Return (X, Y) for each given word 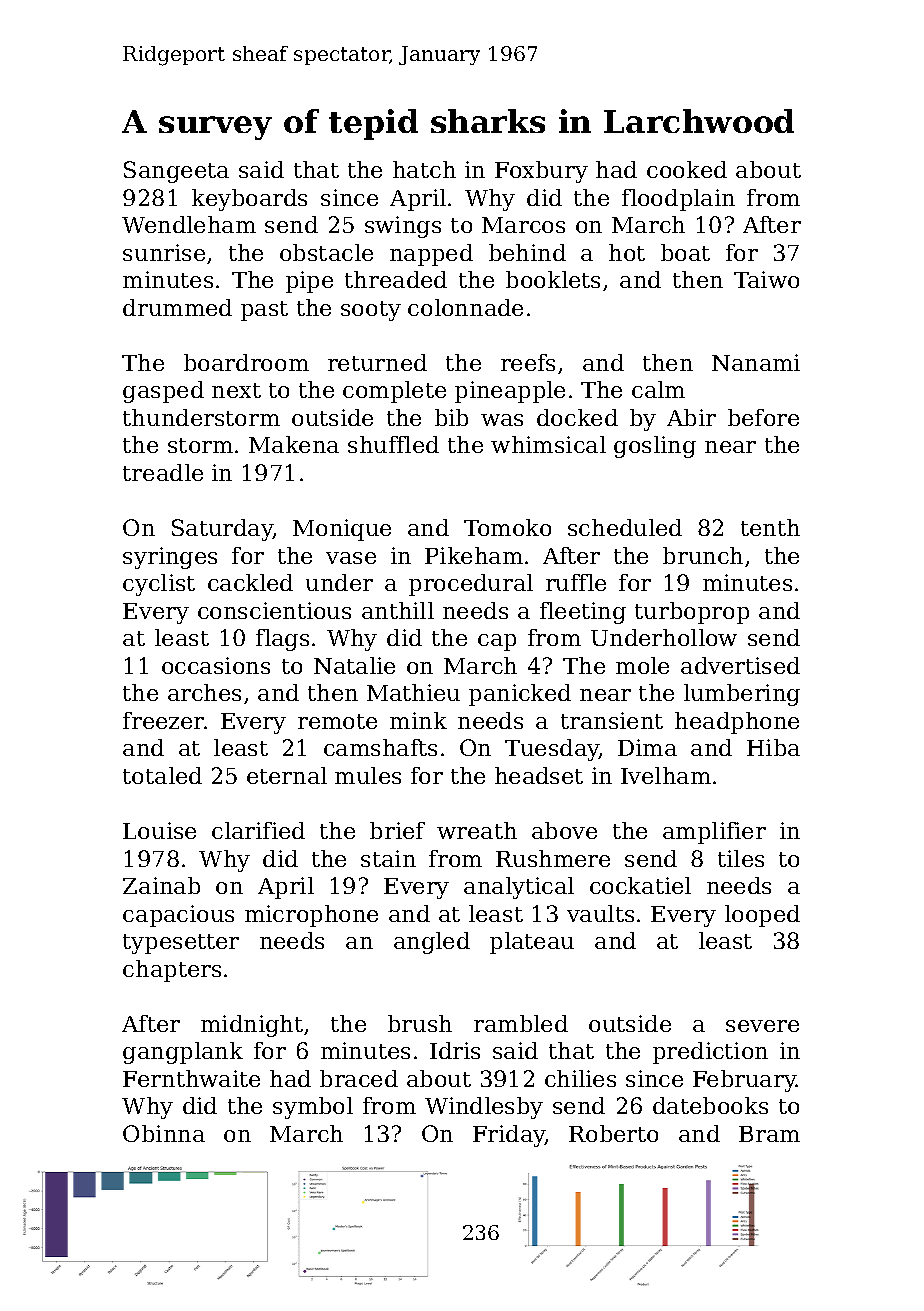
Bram (769, 1134)
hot (627, 252)
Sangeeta (176, 172)
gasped (163, 392)
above (564, 830)
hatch (424, 169)
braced (359, 1078)
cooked (687, 169)
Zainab (161, 885)
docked (577, 417)
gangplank (183, 1053)
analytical (519, 888)
